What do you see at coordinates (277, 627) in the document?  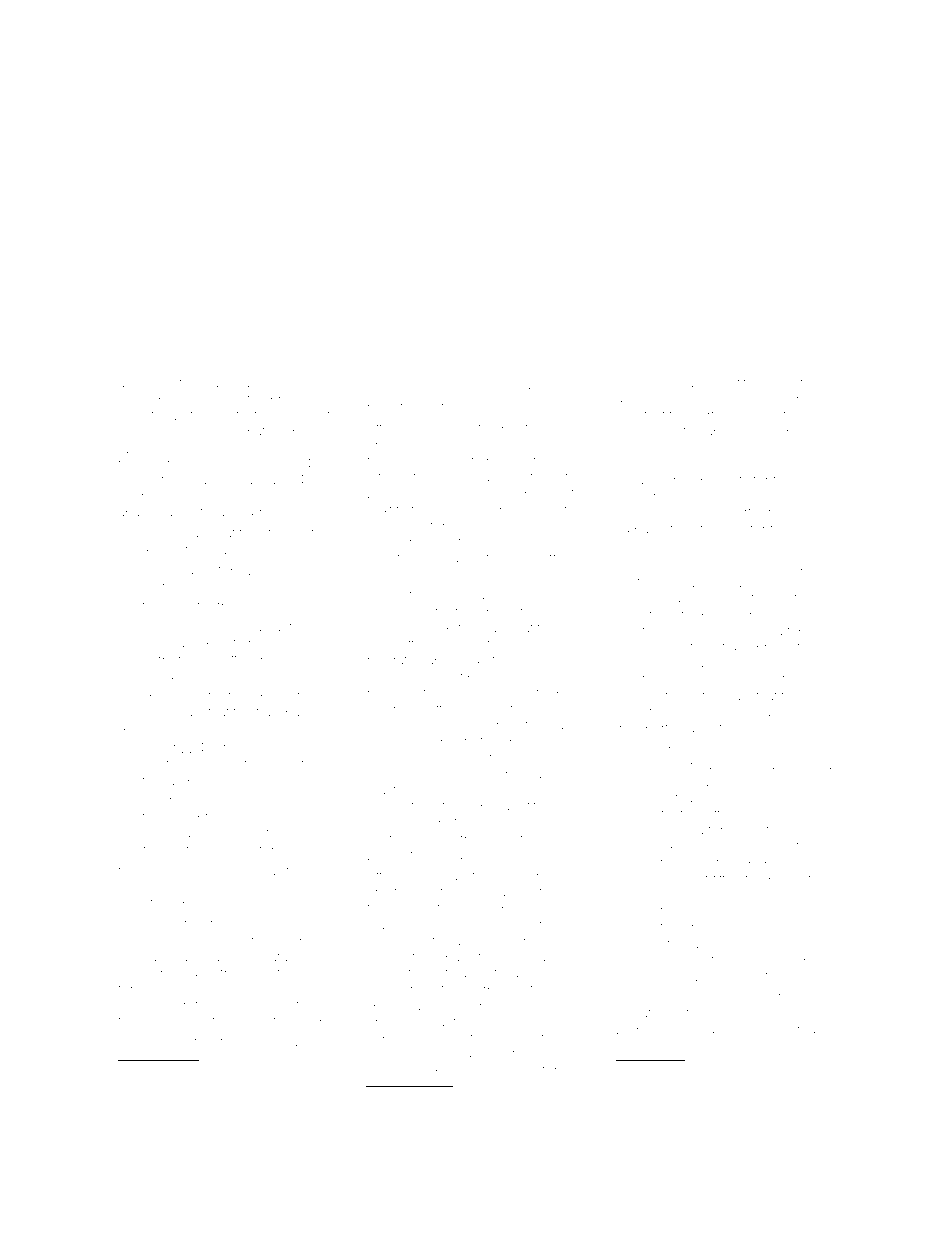 I see `Samantha` at bounding box center [277, 627].
